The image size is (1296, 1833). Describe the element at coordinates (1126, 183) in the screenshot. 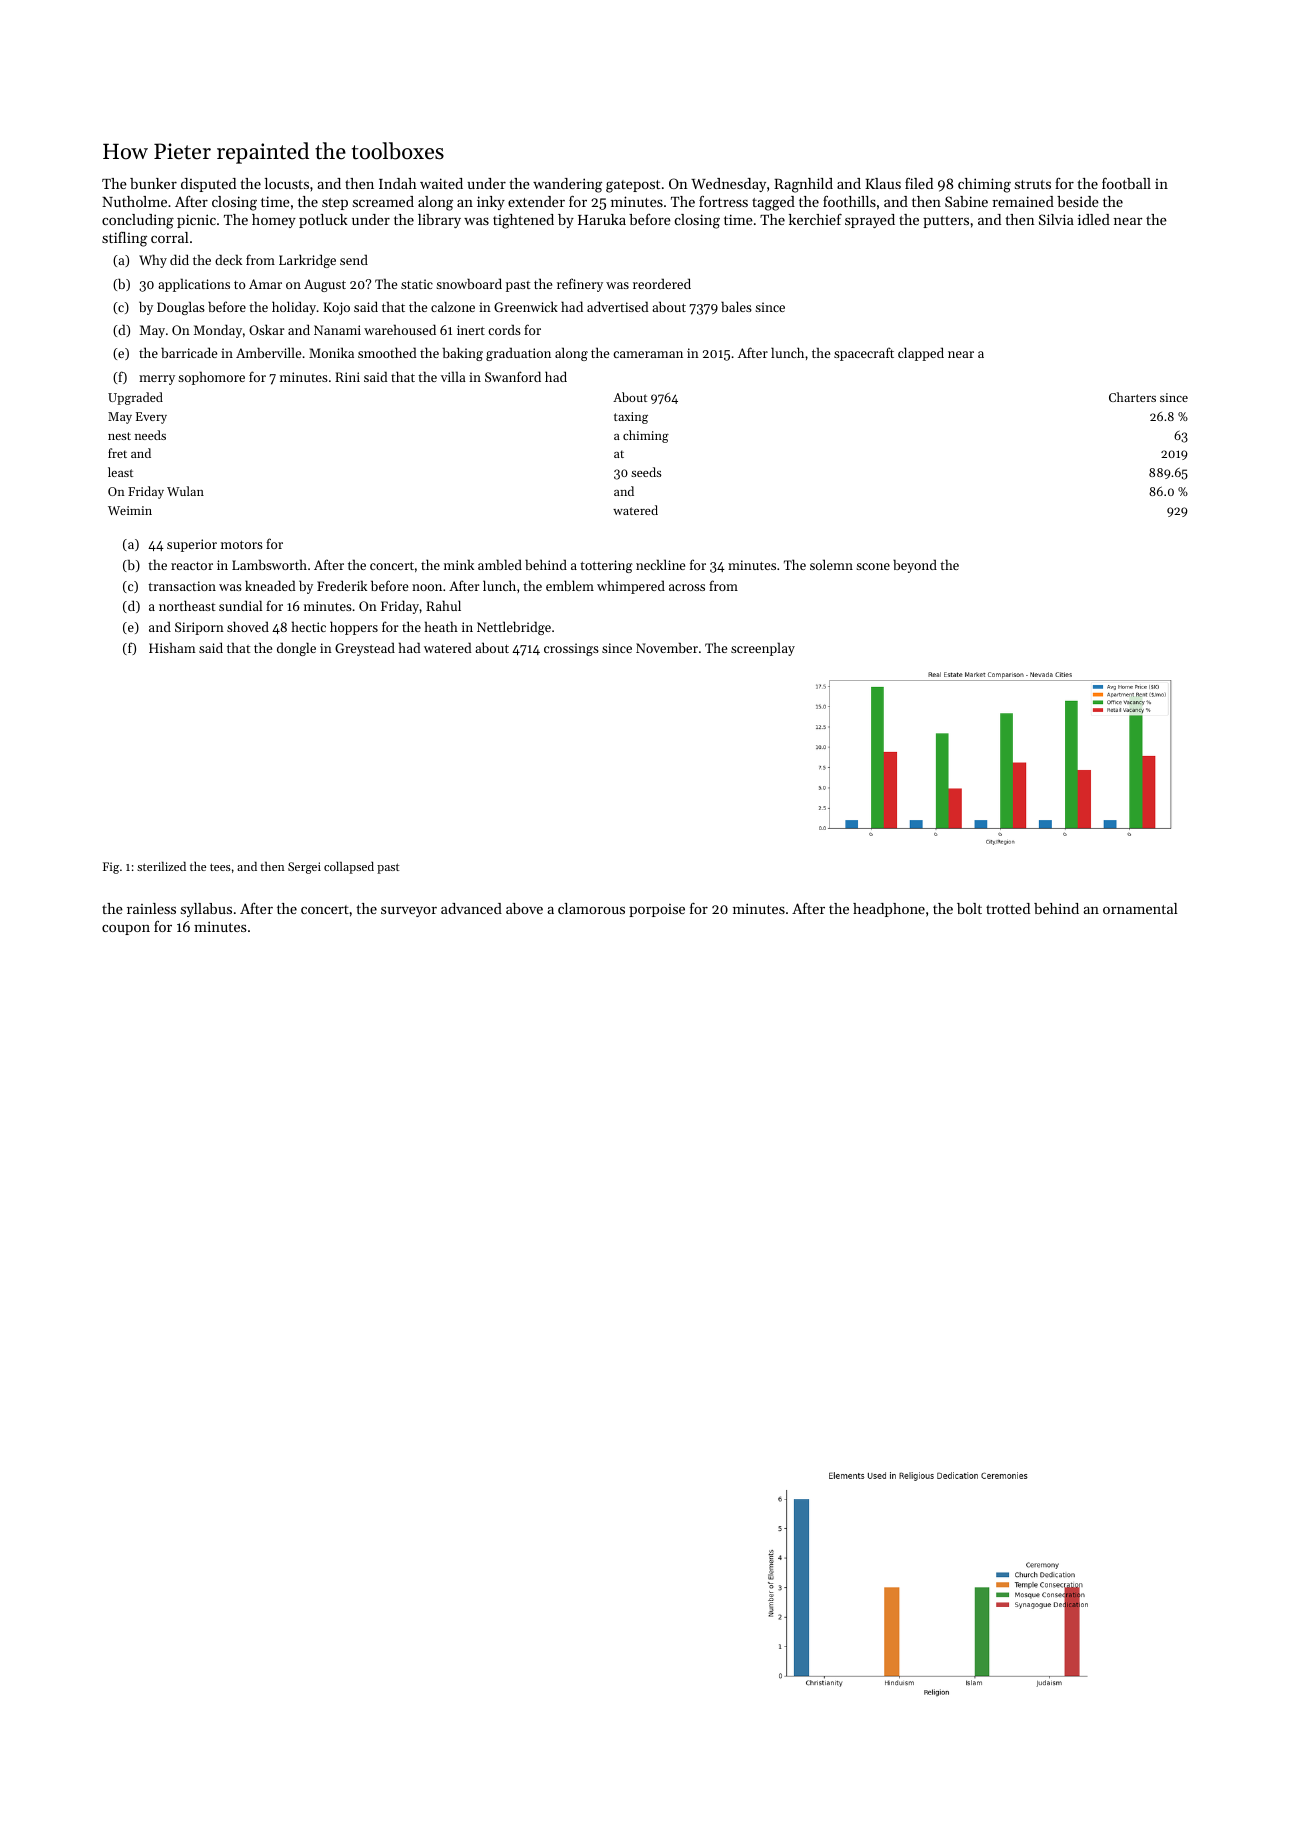

I see `football` at that location.
